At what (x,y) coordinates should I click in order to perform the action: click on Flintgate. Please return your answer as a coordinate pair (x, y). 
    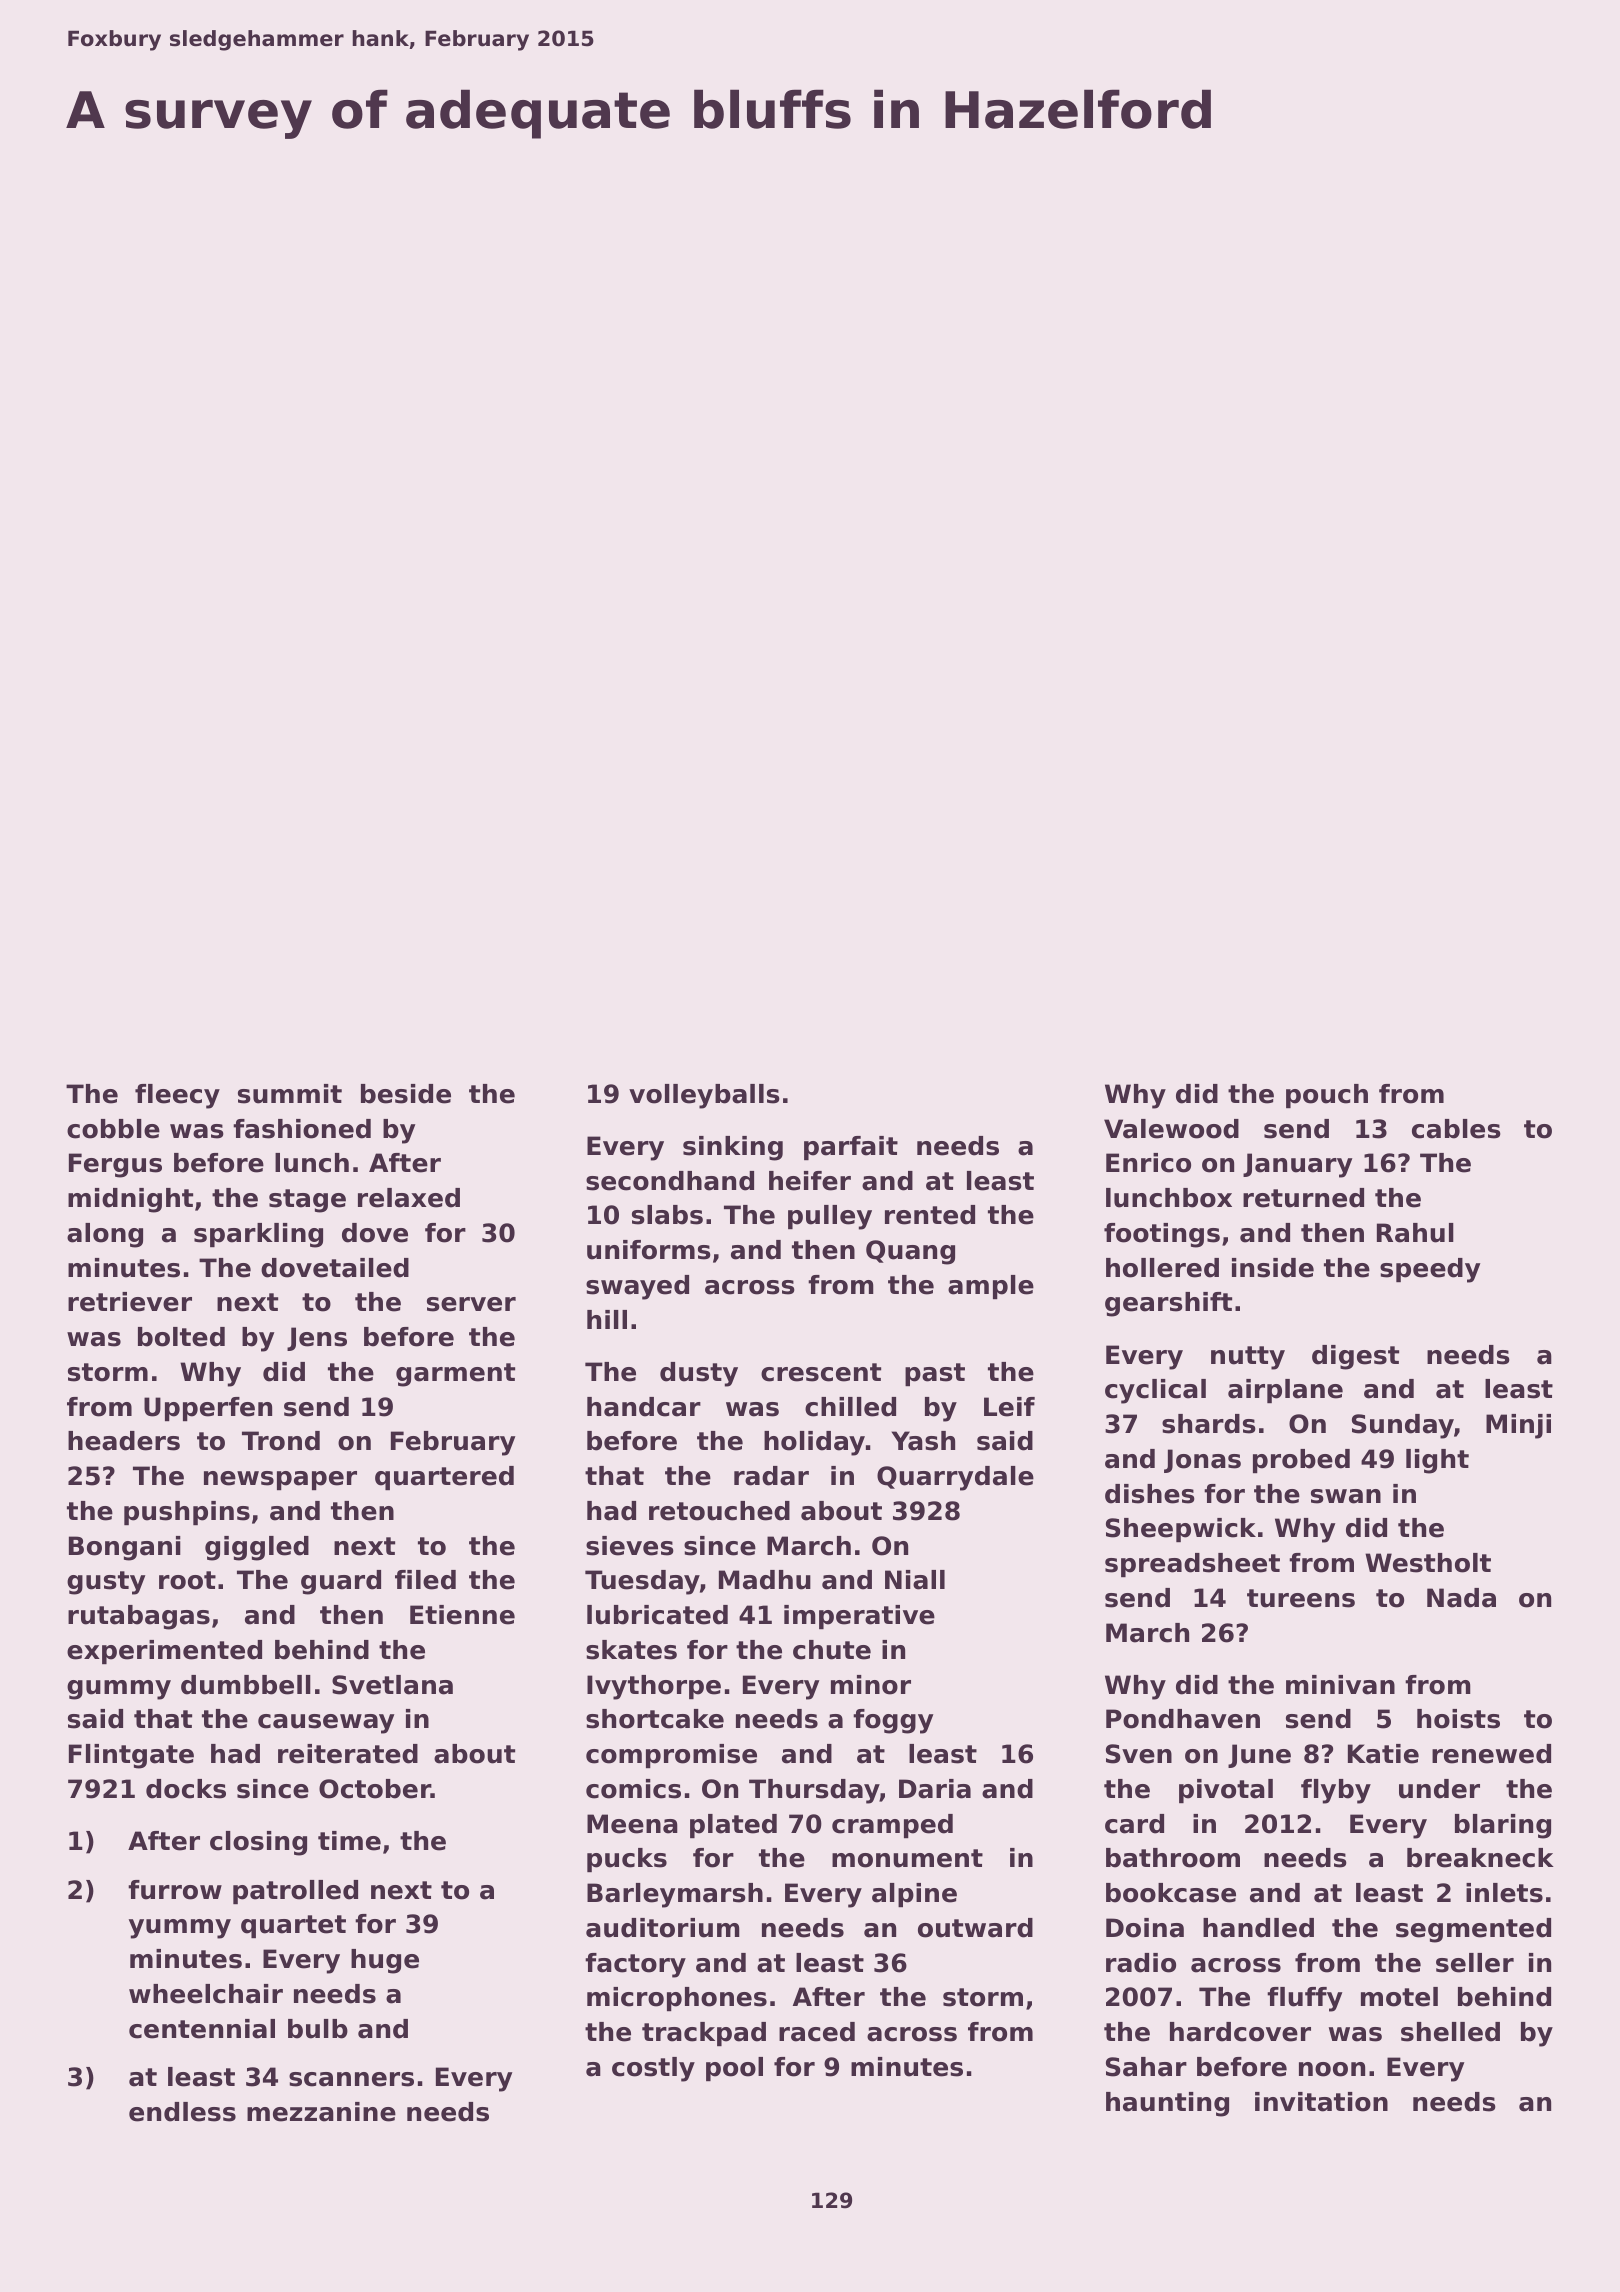
    Looking at the image, I should click on (131, 1756).
